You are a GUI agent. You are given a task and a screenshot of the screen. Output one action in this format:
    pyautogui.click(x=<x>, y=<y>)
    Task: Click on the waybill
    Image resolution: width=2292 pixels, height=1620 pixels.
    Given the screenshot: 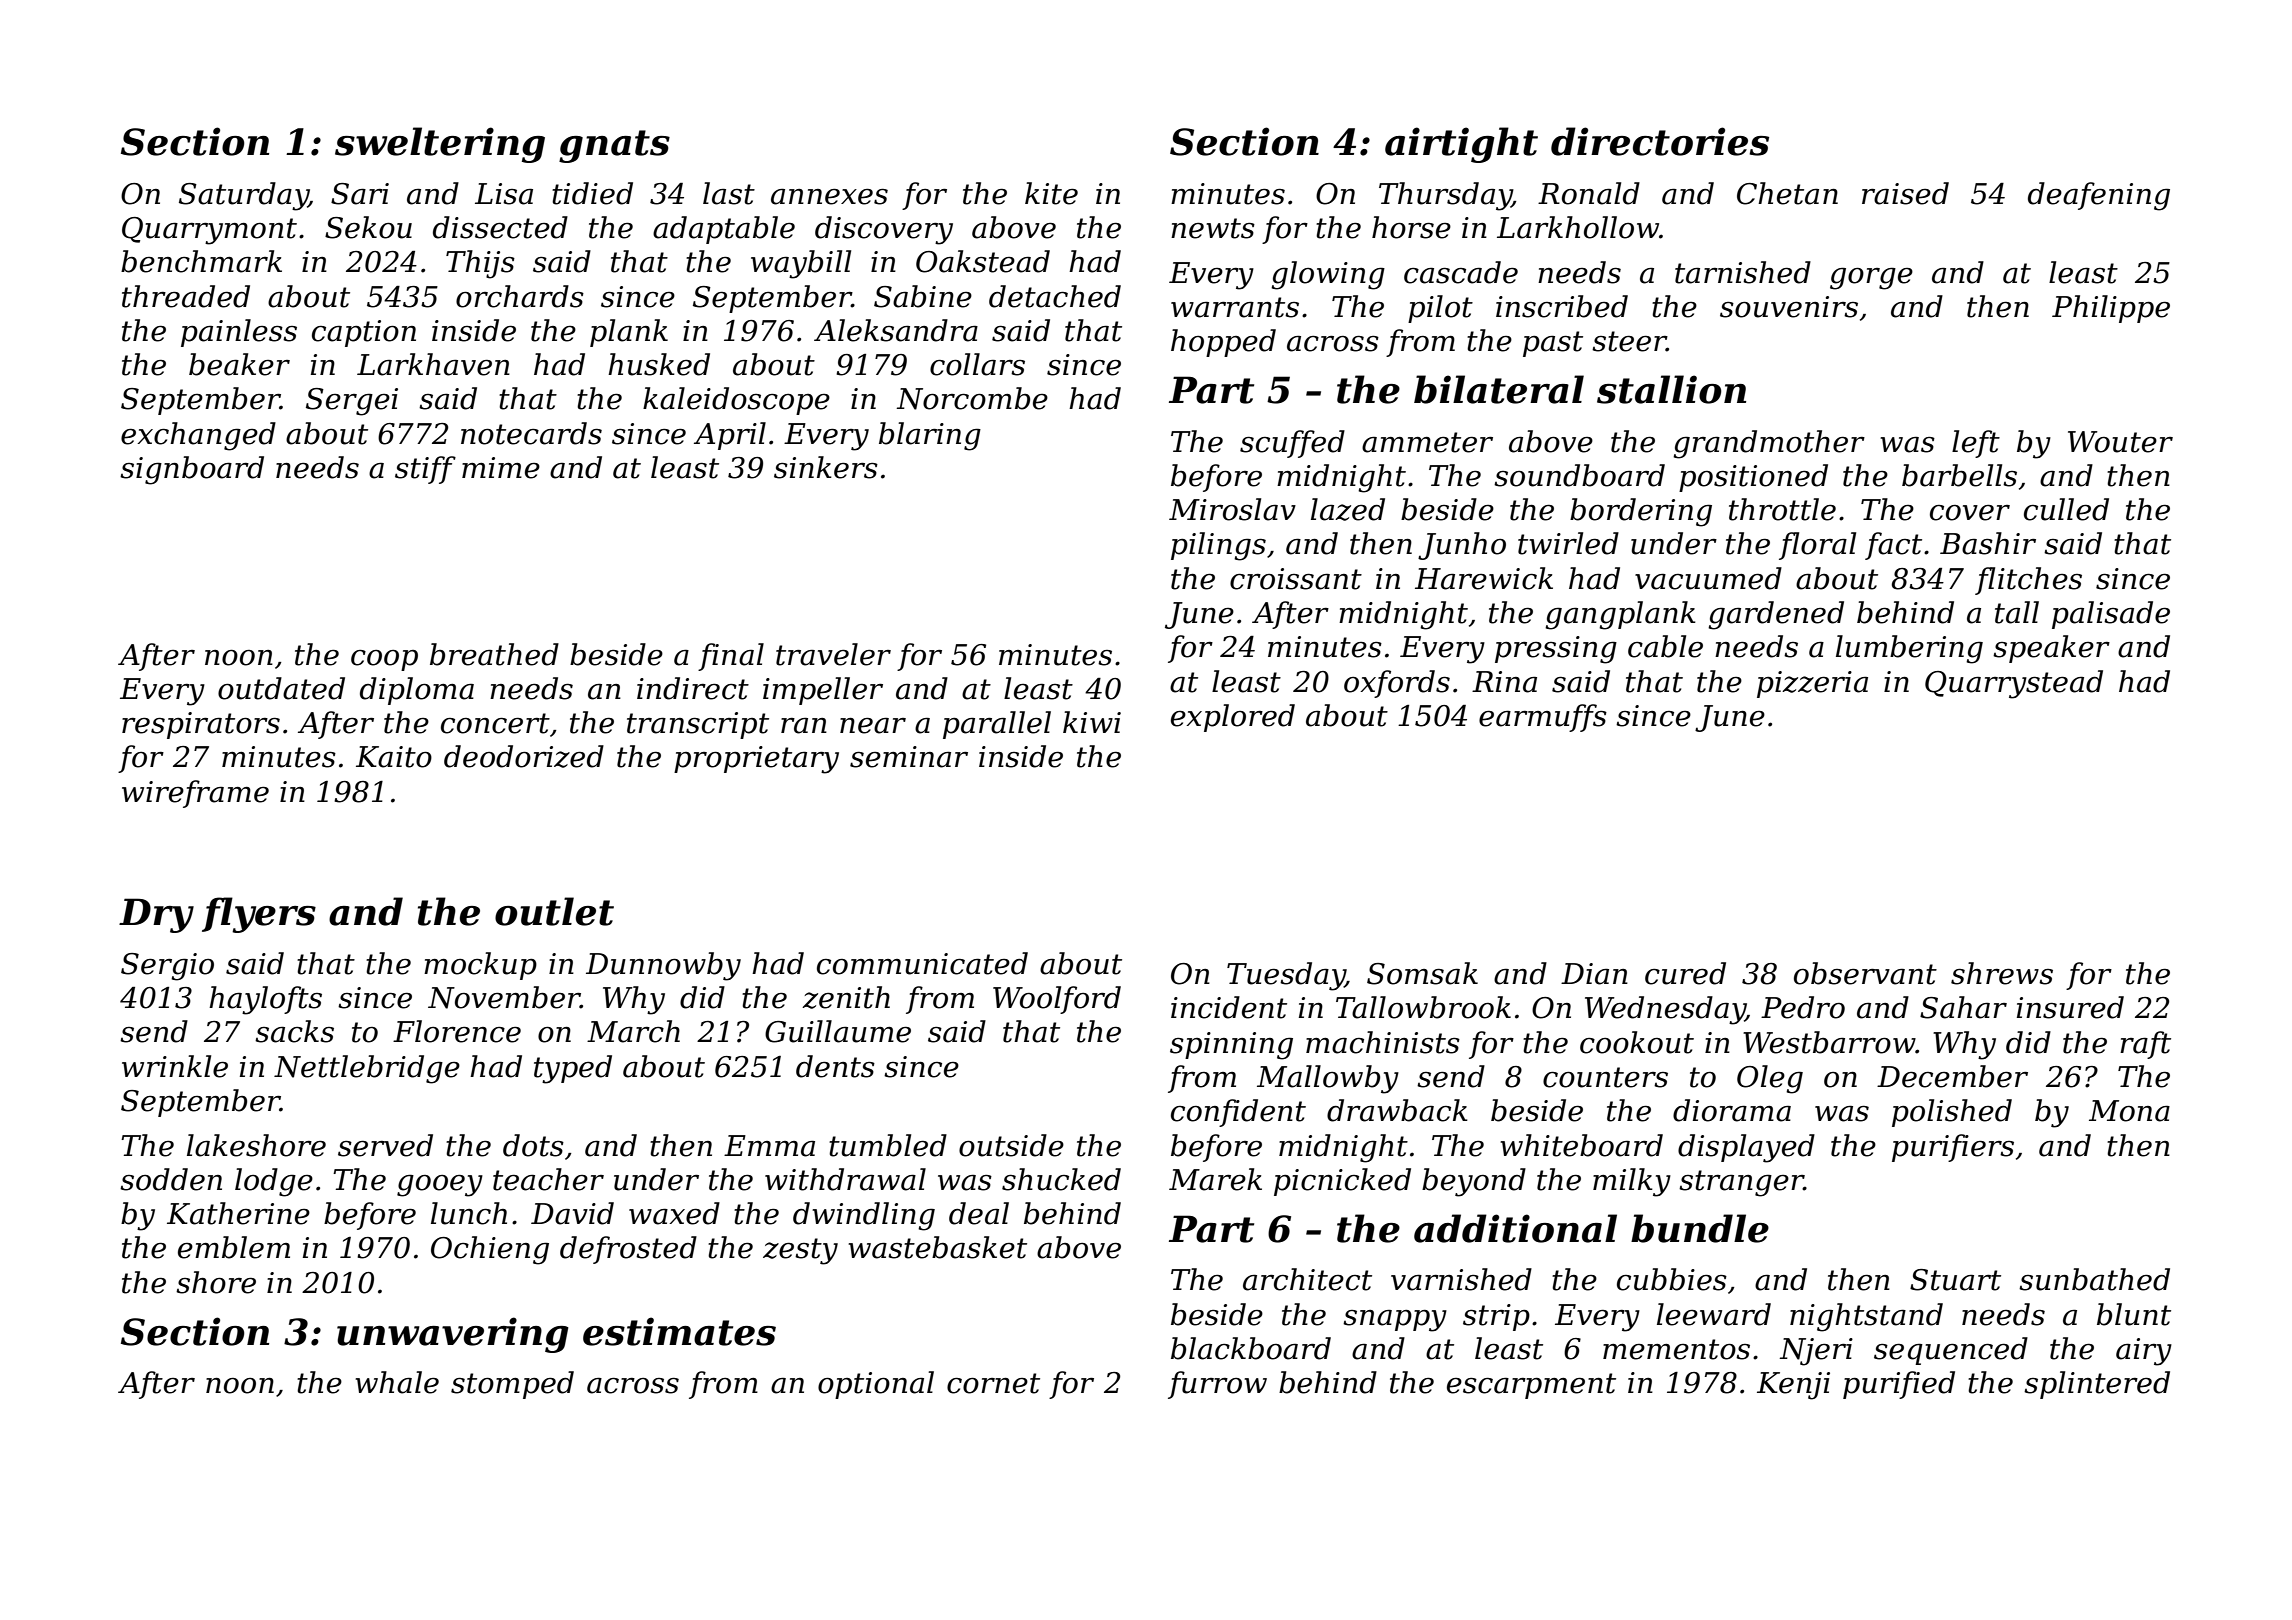 What is the action you would take?
    pyautogui.click(x=801, y=264)
